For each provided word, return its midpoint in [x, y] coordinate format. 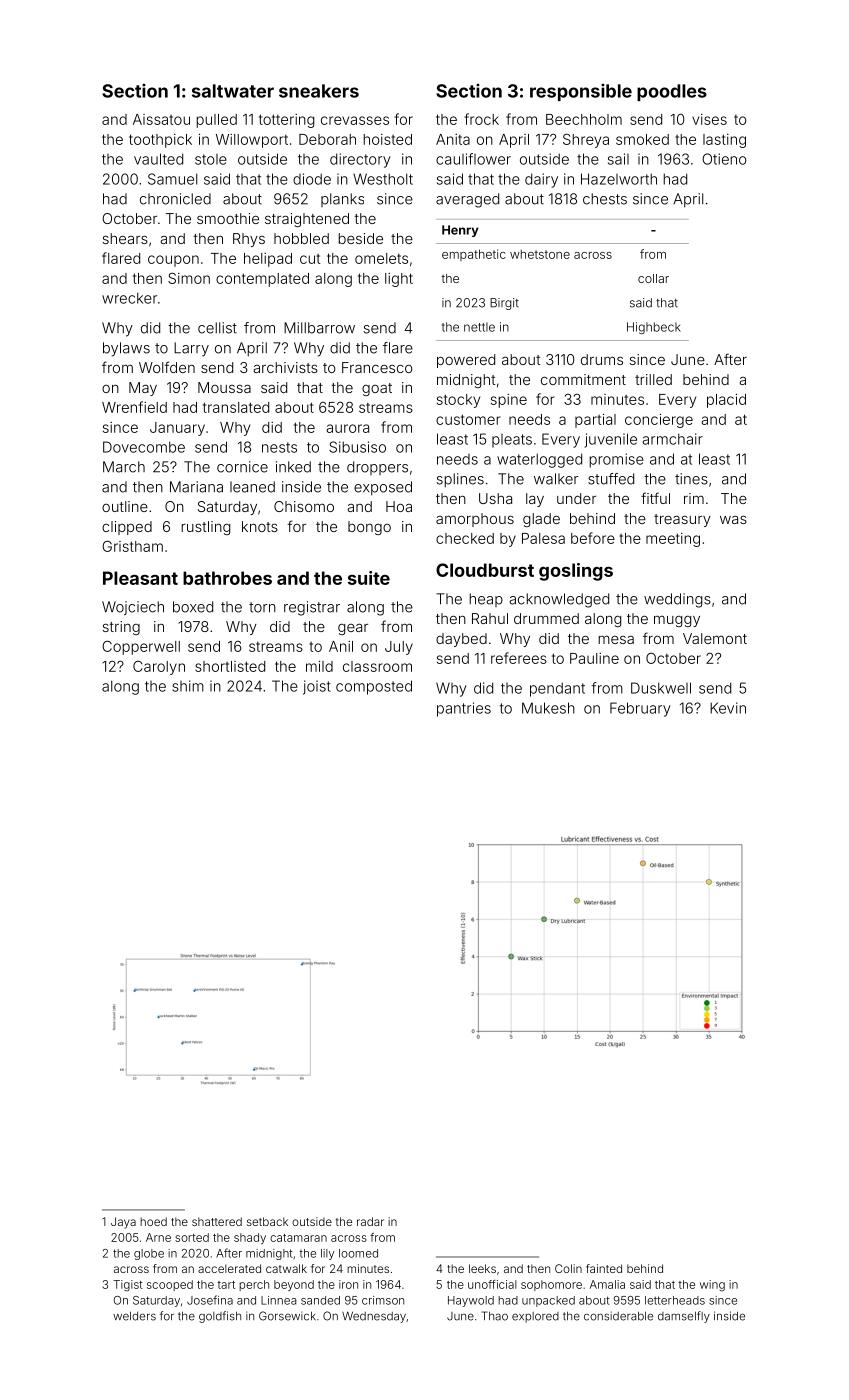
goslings [576, 572]
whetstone [540, 254]
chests [605, 199]
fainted [604, 1268]
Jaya [123, 1223]
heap [486, 600]
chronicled [175, 199]
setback [267, 1221]
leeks [482, 1268]
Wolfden [167, 367]
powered [466, 361]
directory [360, 160]
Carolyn [159, 668]
